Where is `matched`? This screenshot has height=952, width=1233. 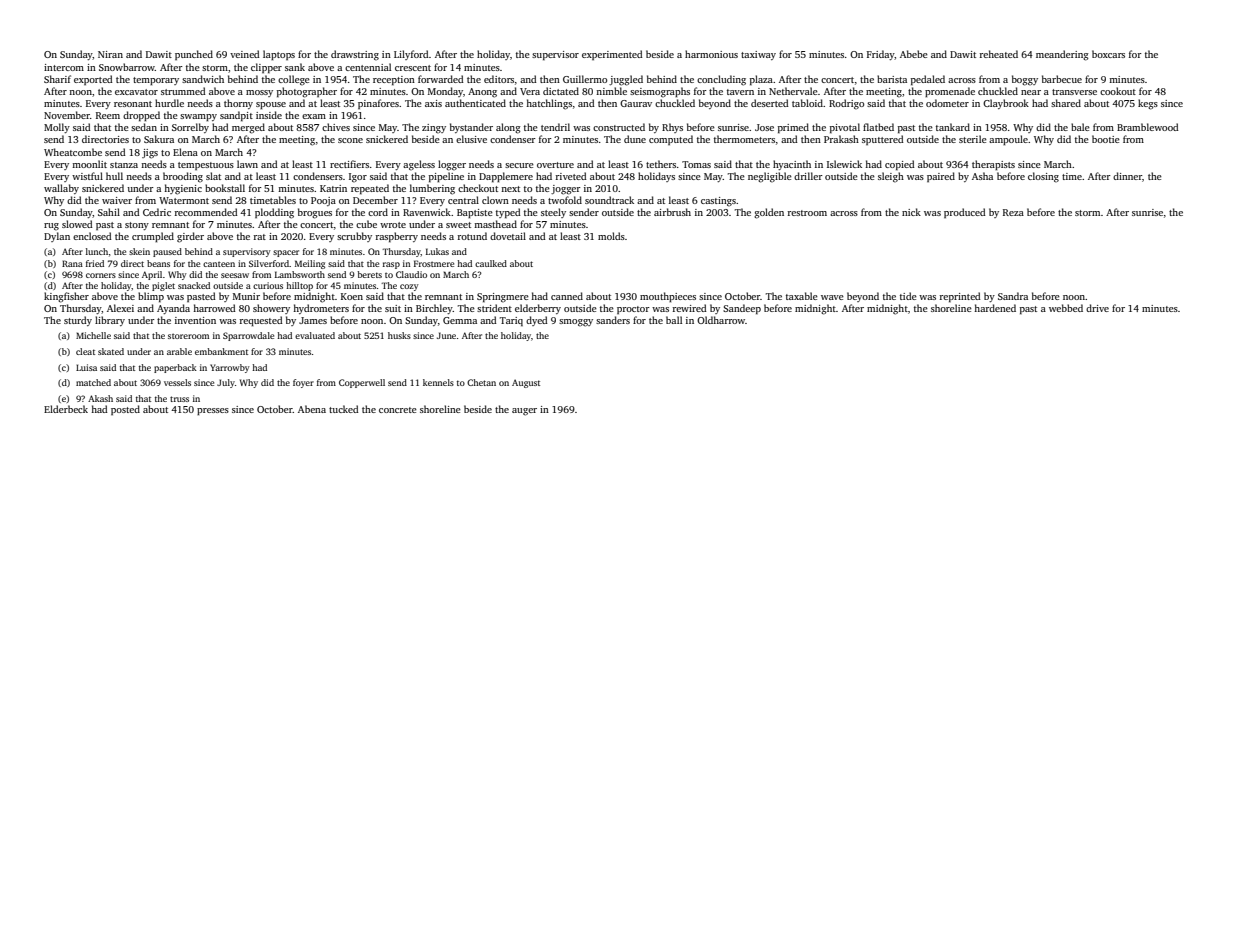
matched is located at coordinates (93, 382).
